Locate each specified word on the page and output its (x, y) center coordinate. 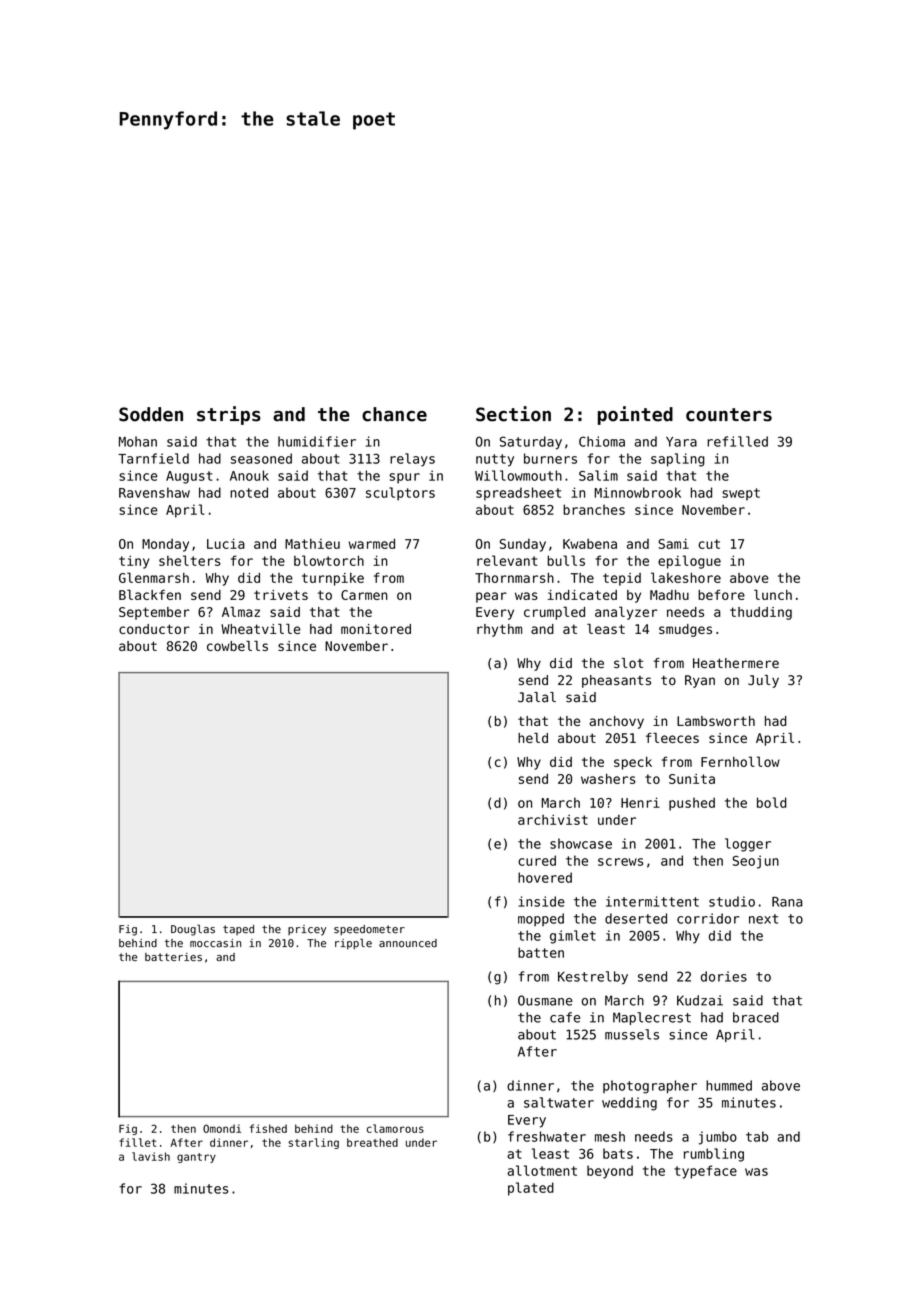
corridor (708, 918)
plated (531, 1189)
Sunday (523, 545)
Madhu (669, 595)
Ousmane (545, 1000)
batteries (173, 957)
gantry (196, 1158)
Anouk (249, 475)
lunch (773, 594)
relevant (507, 560)
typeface (705, 1172)
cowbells (237, 645)
